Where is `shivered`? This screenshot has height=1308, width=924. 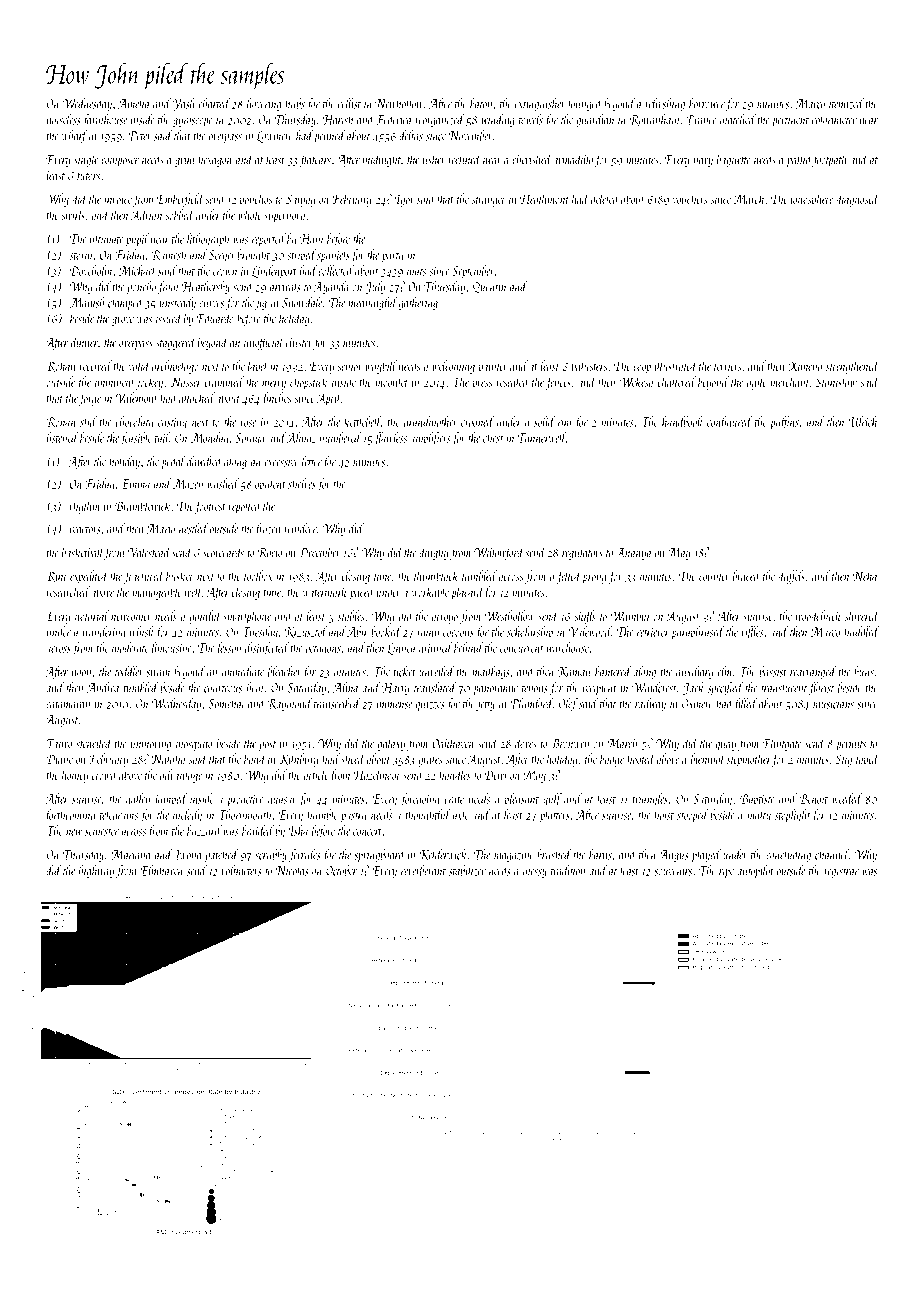
shivered is located at coordinates (862, 615).
